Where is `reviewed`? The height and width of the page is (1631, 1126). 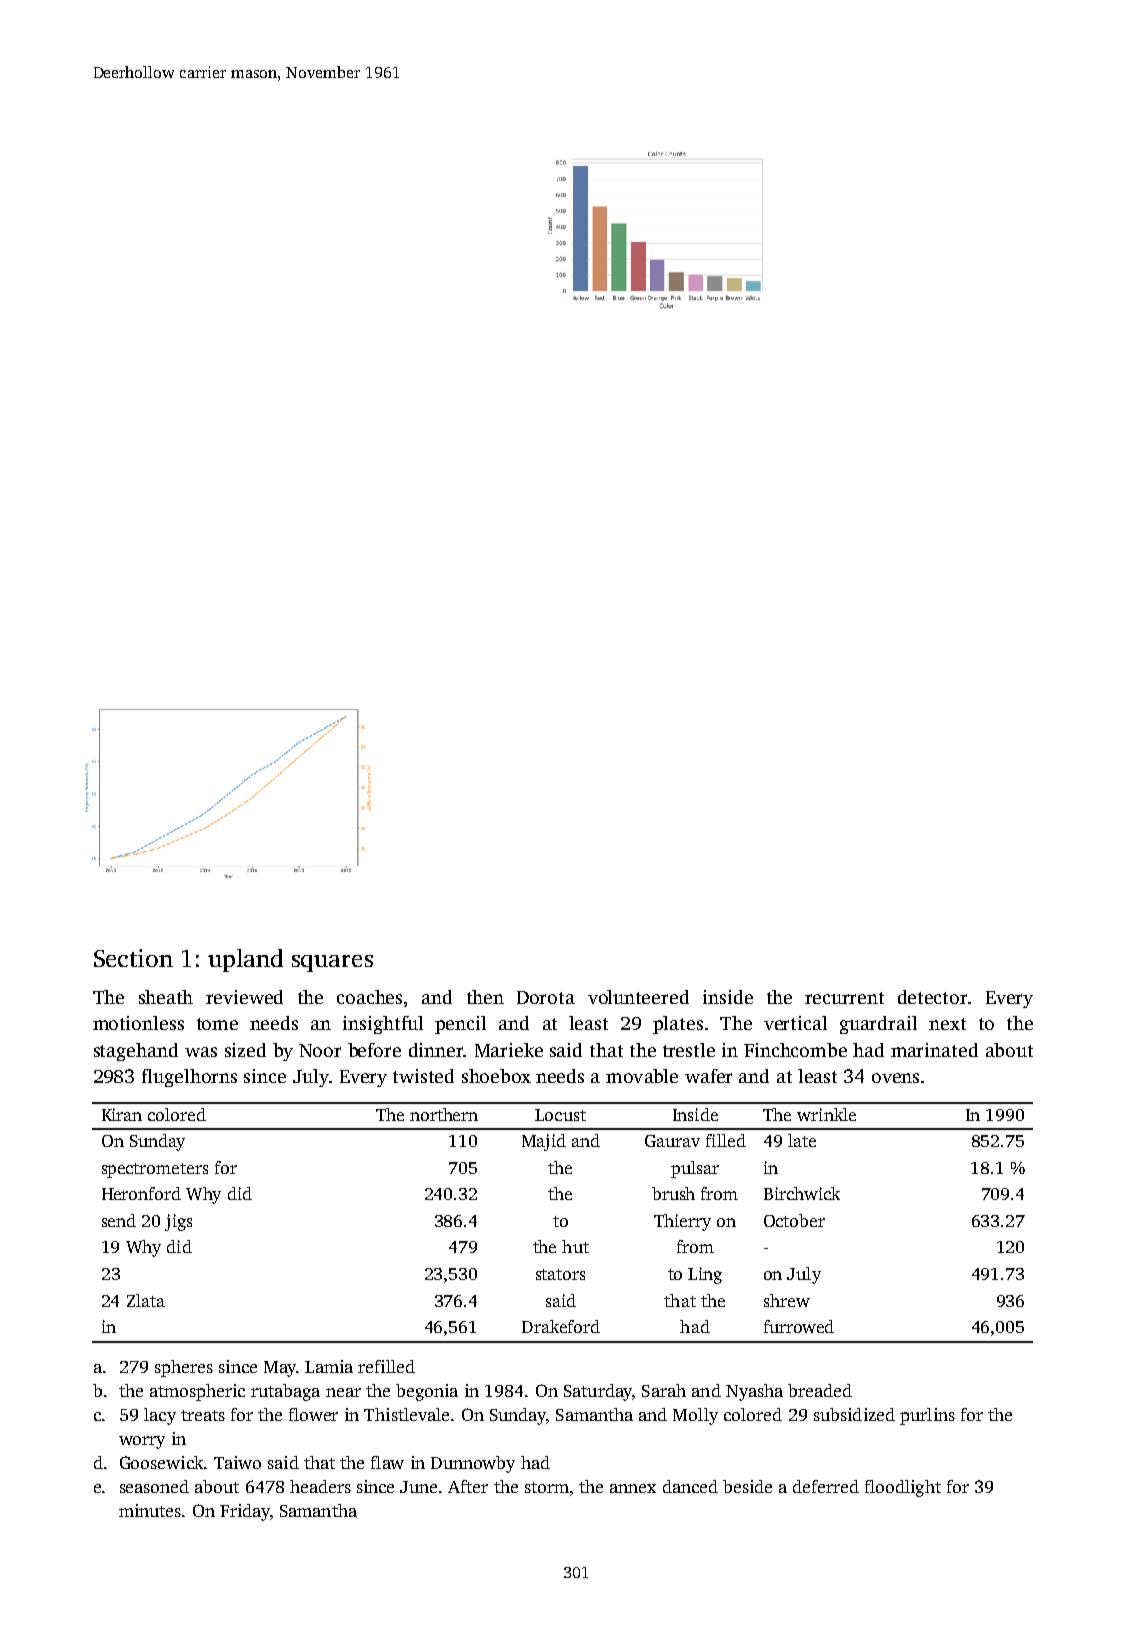 reviewed is located at coordinates (244, 997).
